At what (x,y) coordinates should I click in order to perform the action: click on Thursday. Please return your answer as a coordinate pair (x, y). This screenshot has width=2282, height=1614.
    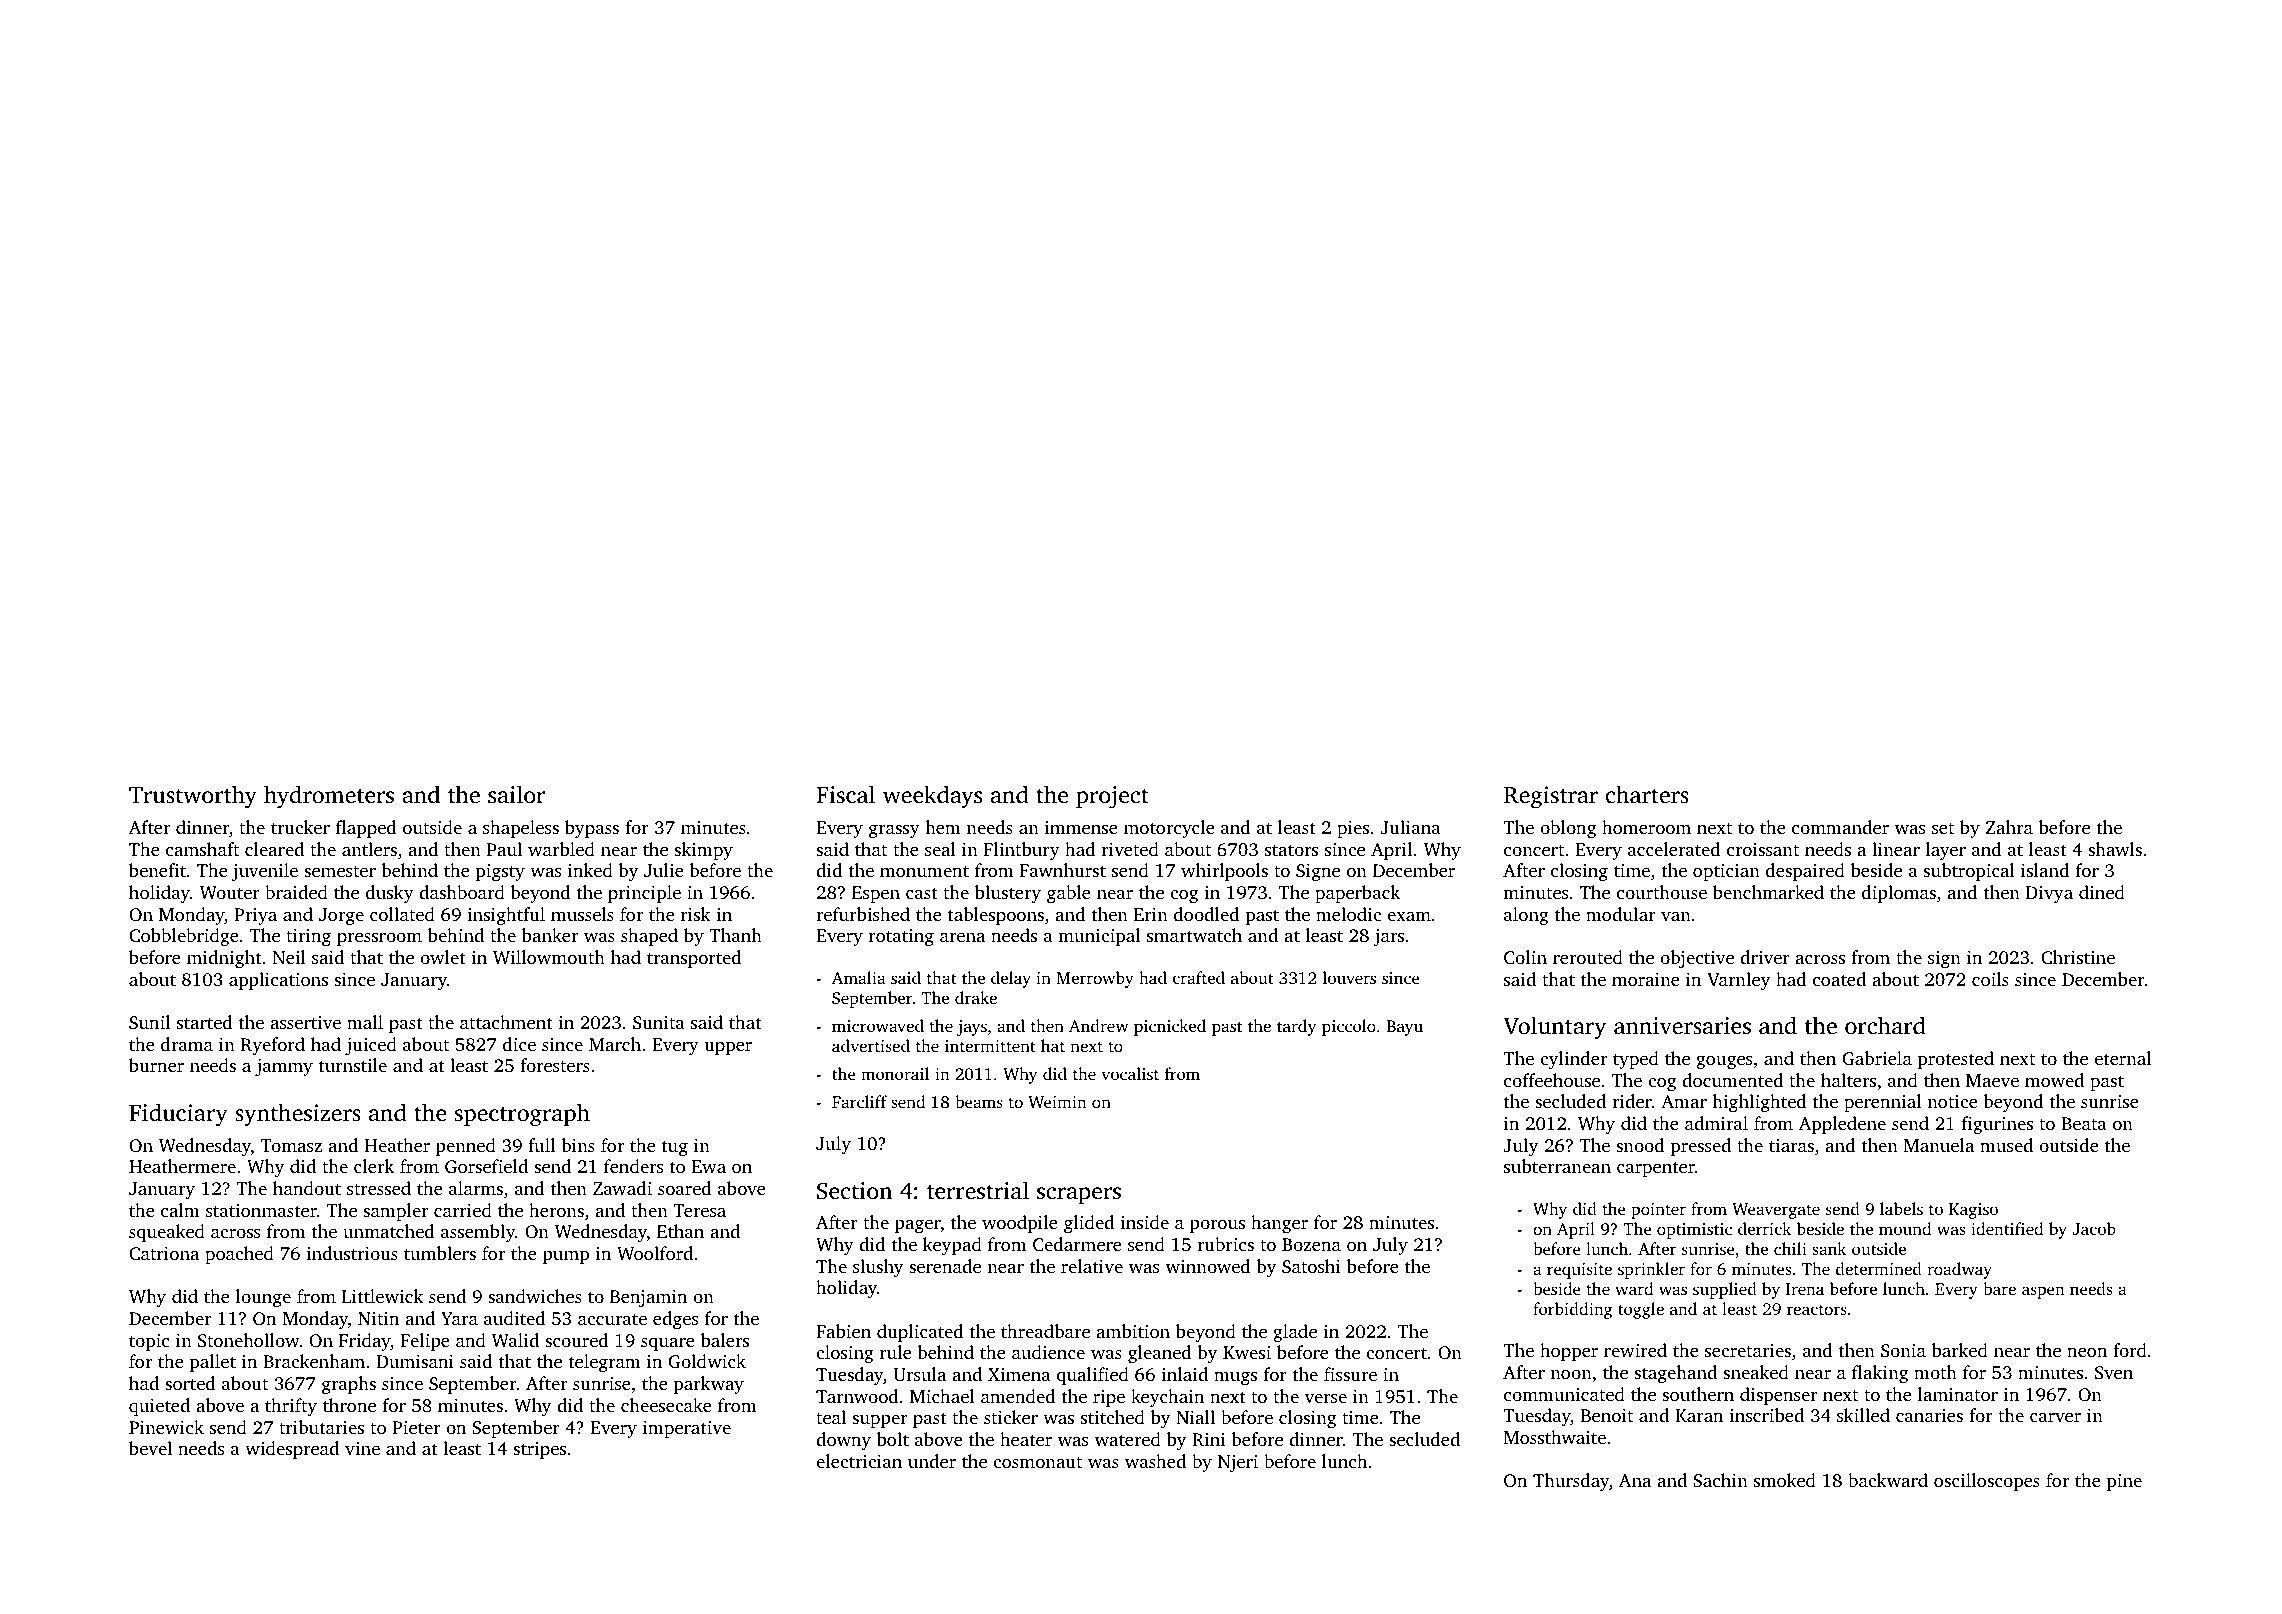
    Looking at the image, I should click on (1571, 1482).
